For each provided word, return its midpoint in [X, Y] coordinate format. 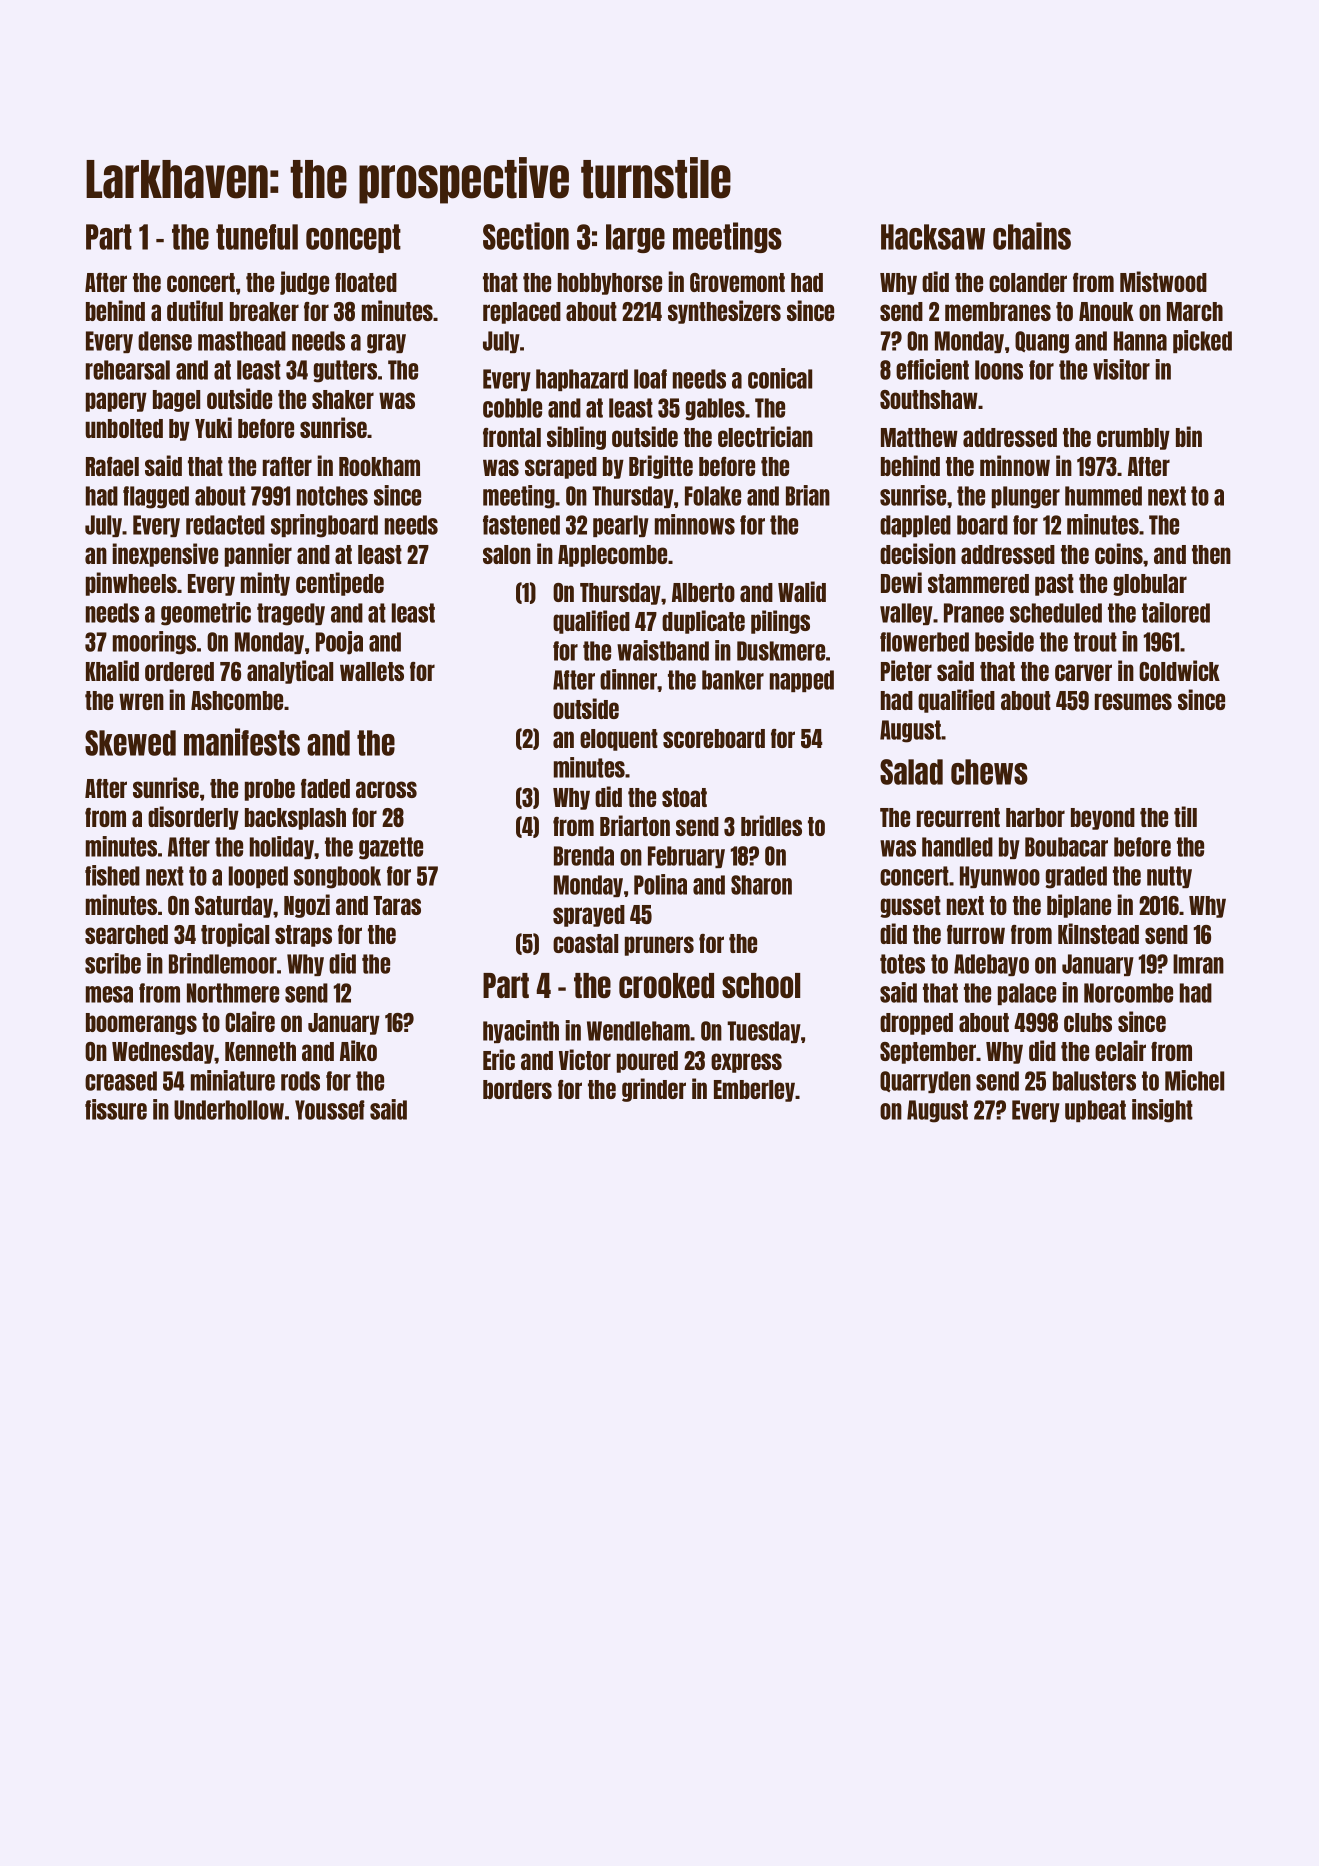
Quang [1042, 342]
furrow [976, 934]
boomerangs [141, 1024]
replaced [522, 313]
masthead [242, 341]
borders [517, 1089]
